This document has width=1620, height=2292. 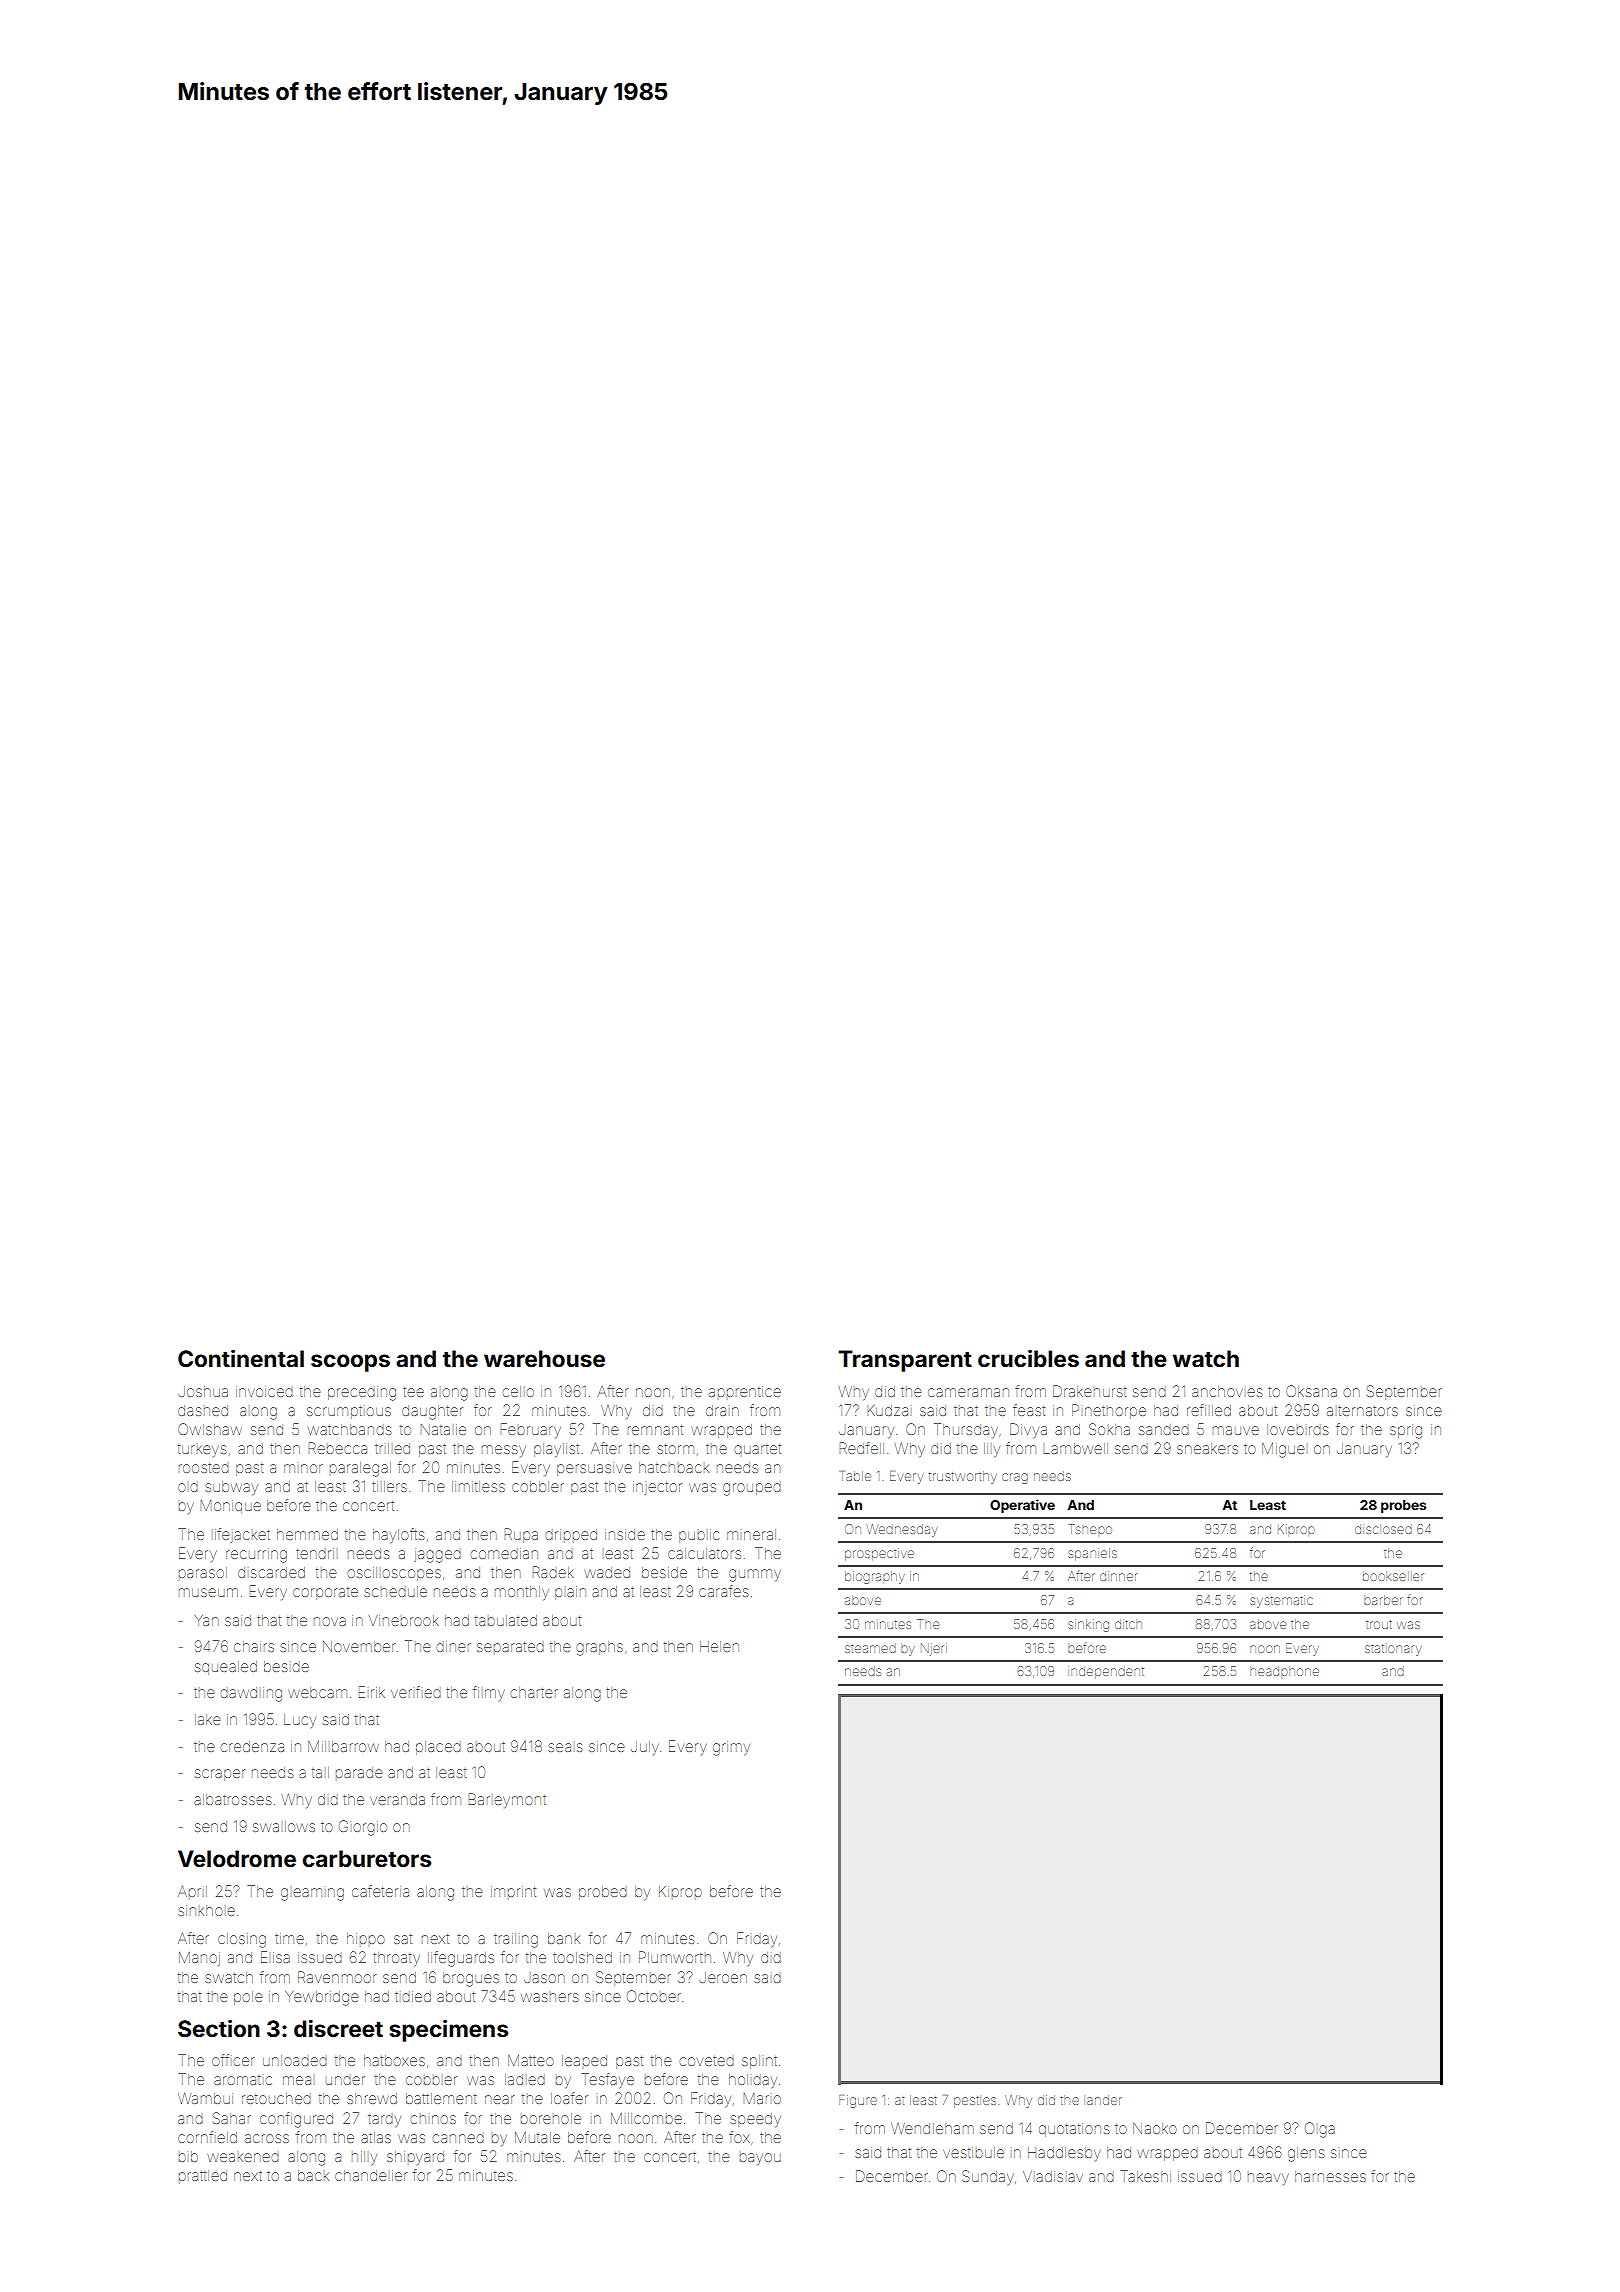 What do you see at coordinates (1311, 1391) in the document?
I see `Oksana` at bounding box center [1311, 1391].
